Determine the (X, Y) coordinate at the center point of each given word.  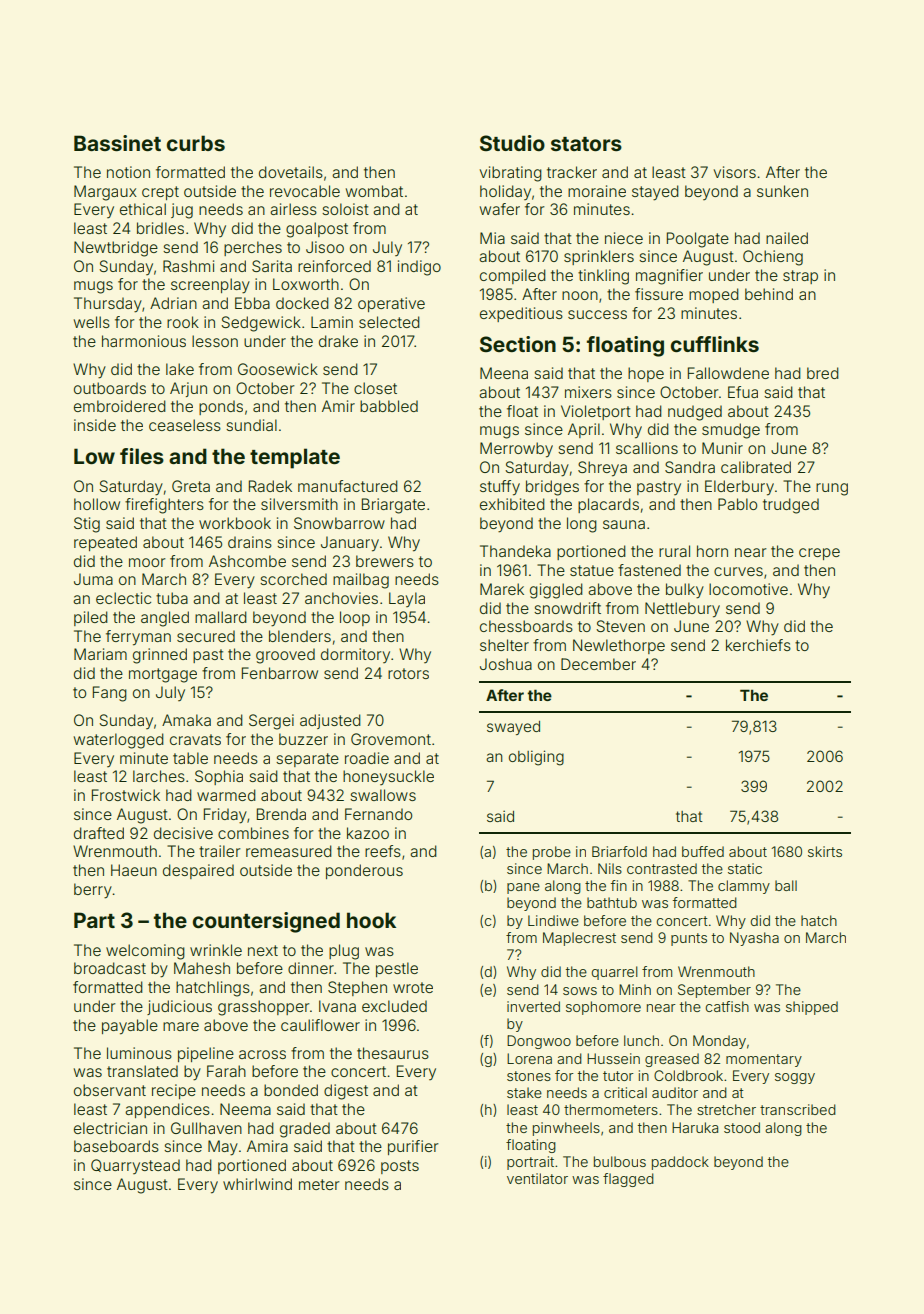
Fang (110, 694)
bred (823, 373)
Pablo (737, 504)
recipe (174, 1091)
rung (832, 489)
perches (253, 248)
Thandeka (515, 551)
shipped (812, 1008)
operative (391, 304)
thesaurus (393, 1053)
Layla (407, 599)
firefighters (164, 506)
